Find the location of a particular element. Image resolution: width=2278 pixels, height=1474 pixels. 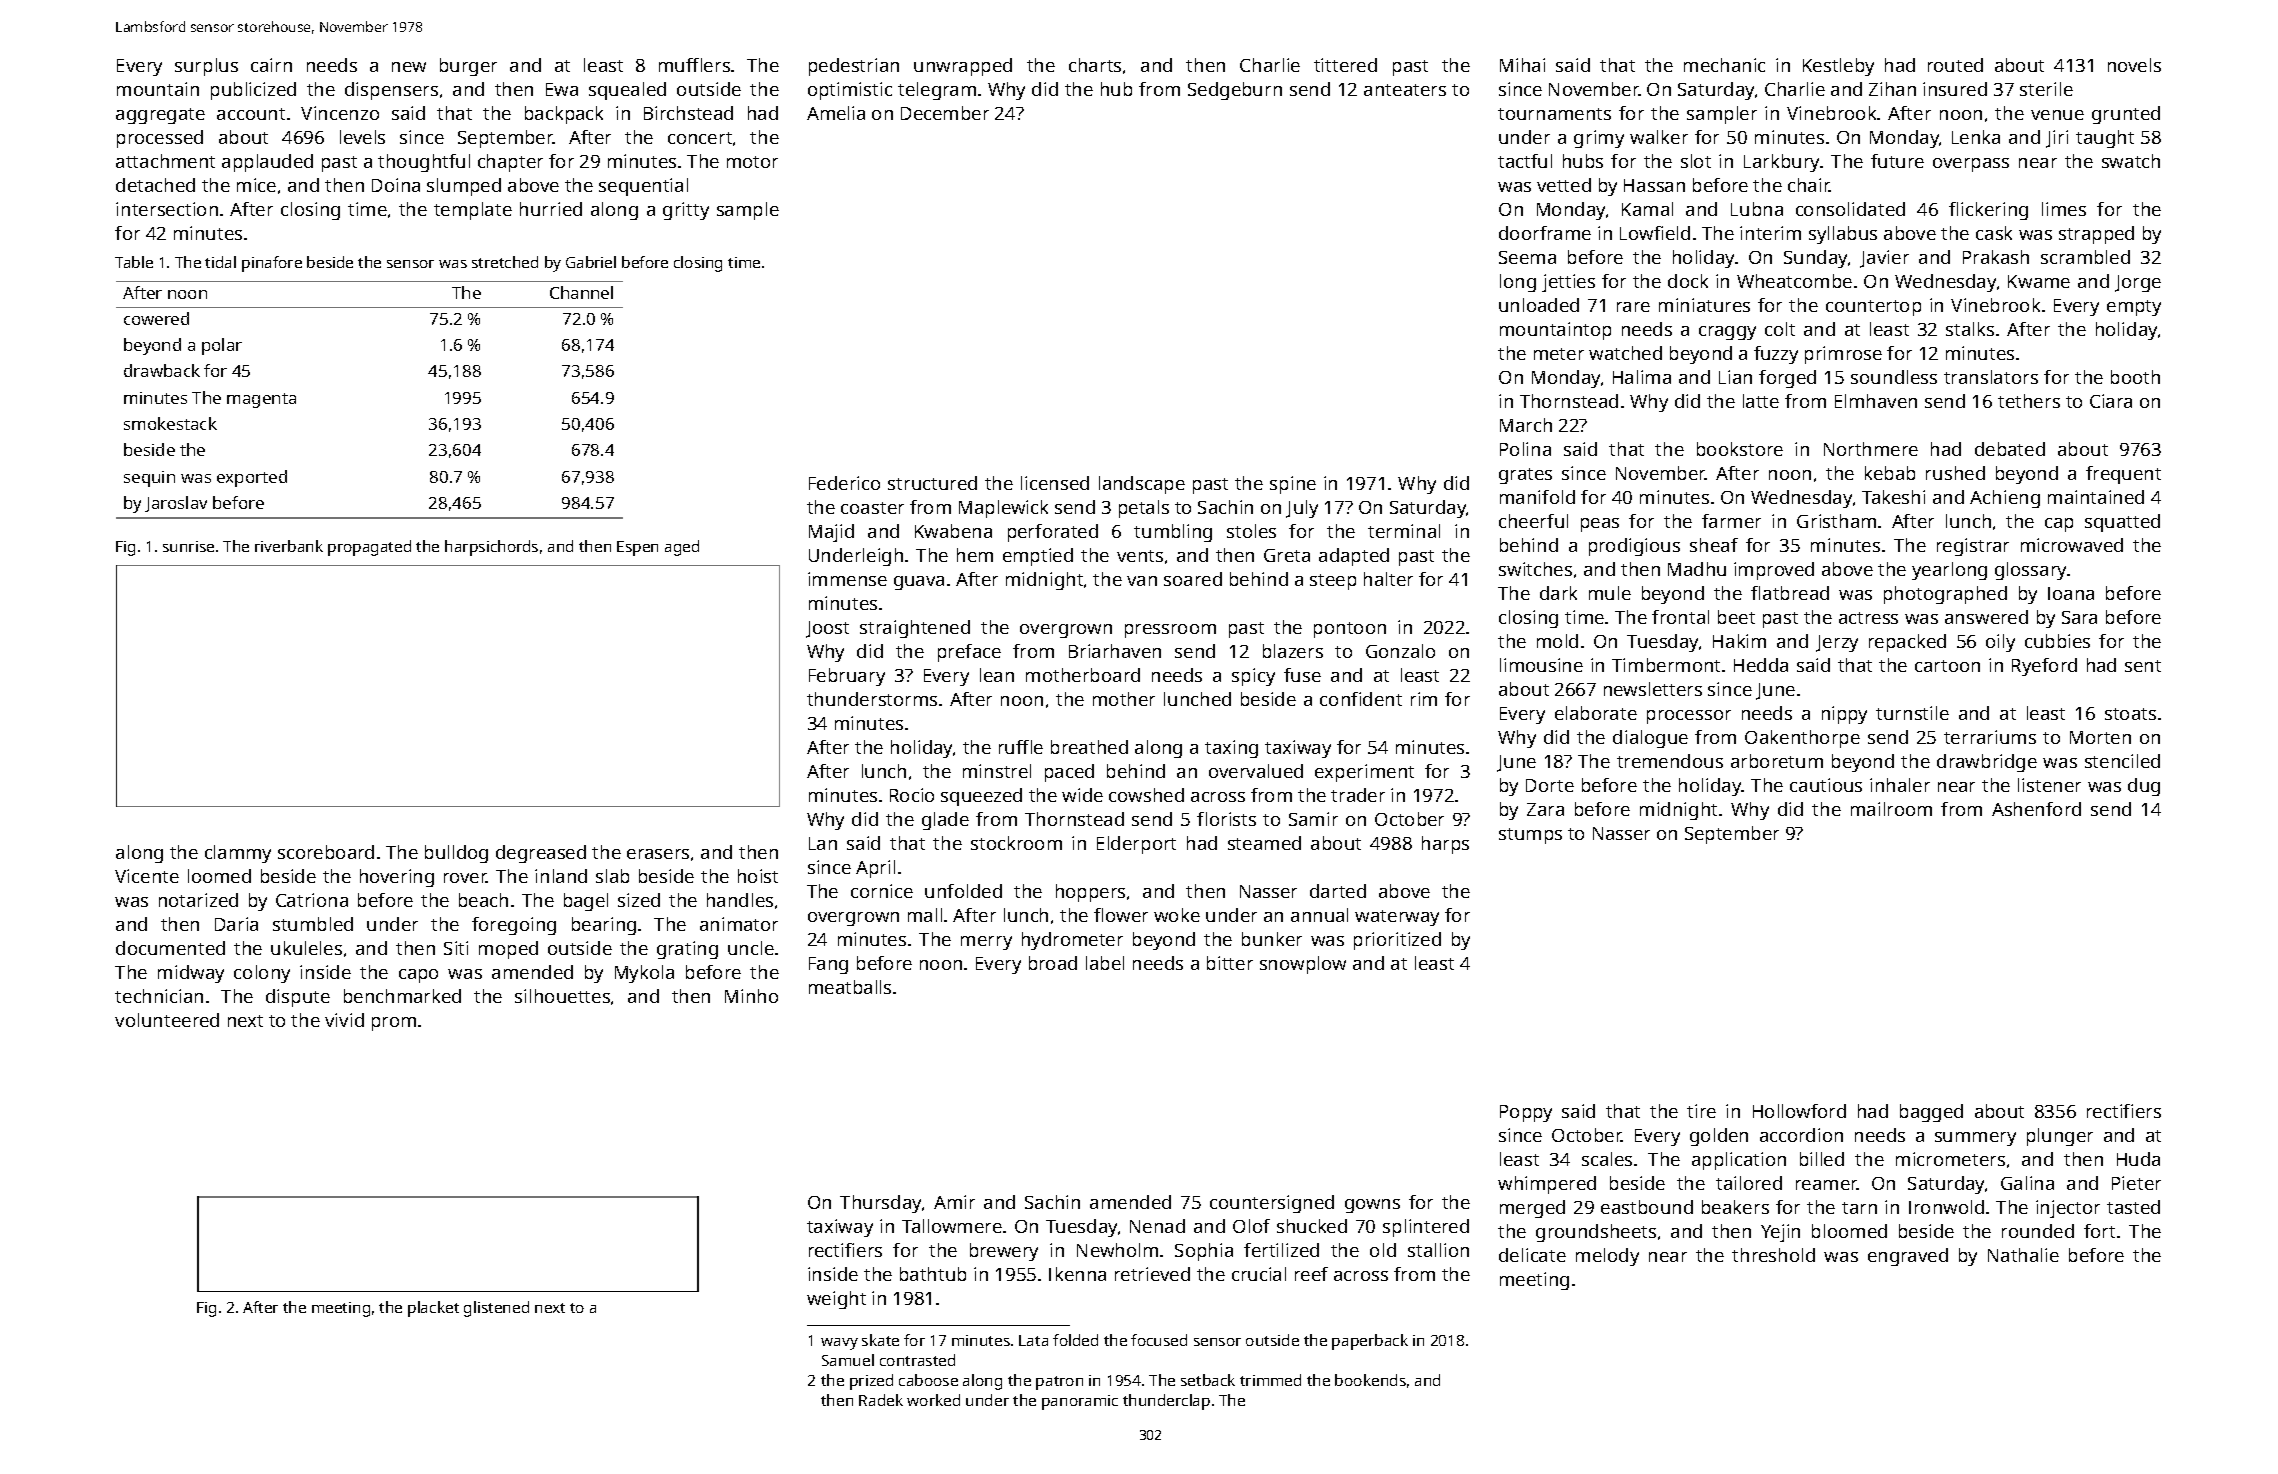

March is located at coordinates (1526, 425).
